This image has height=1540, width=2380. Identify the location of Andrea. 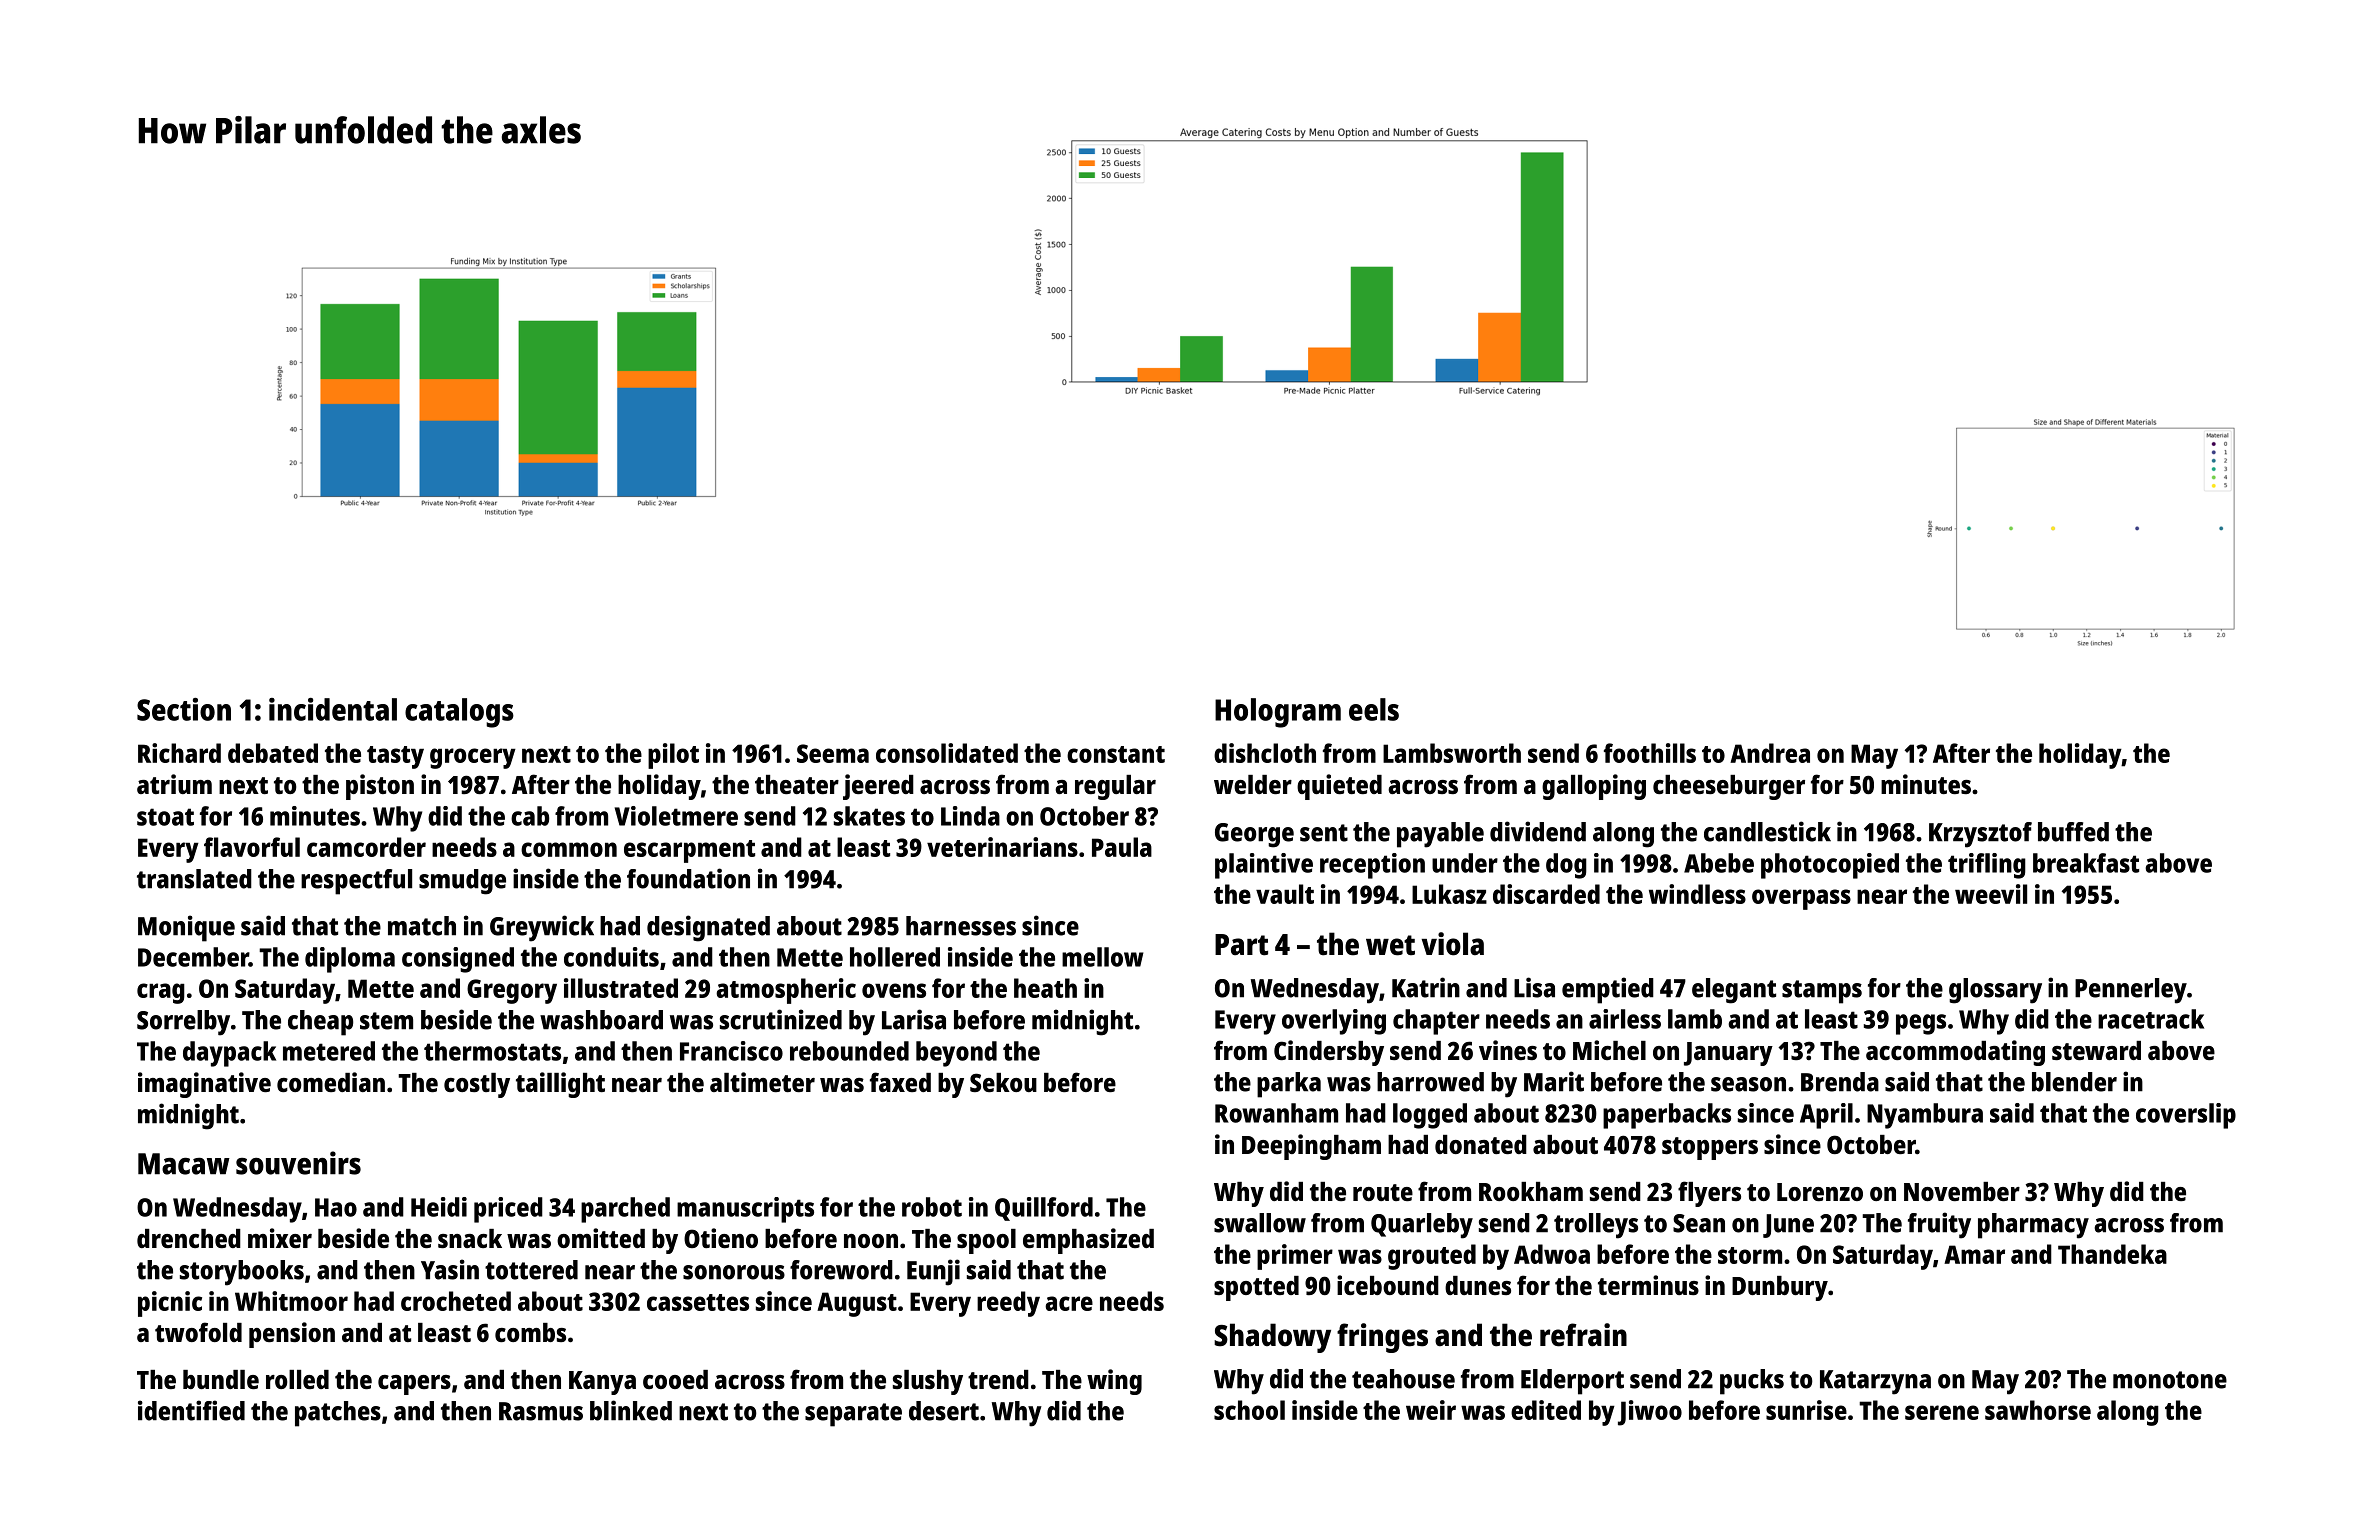
(1770, 753).
